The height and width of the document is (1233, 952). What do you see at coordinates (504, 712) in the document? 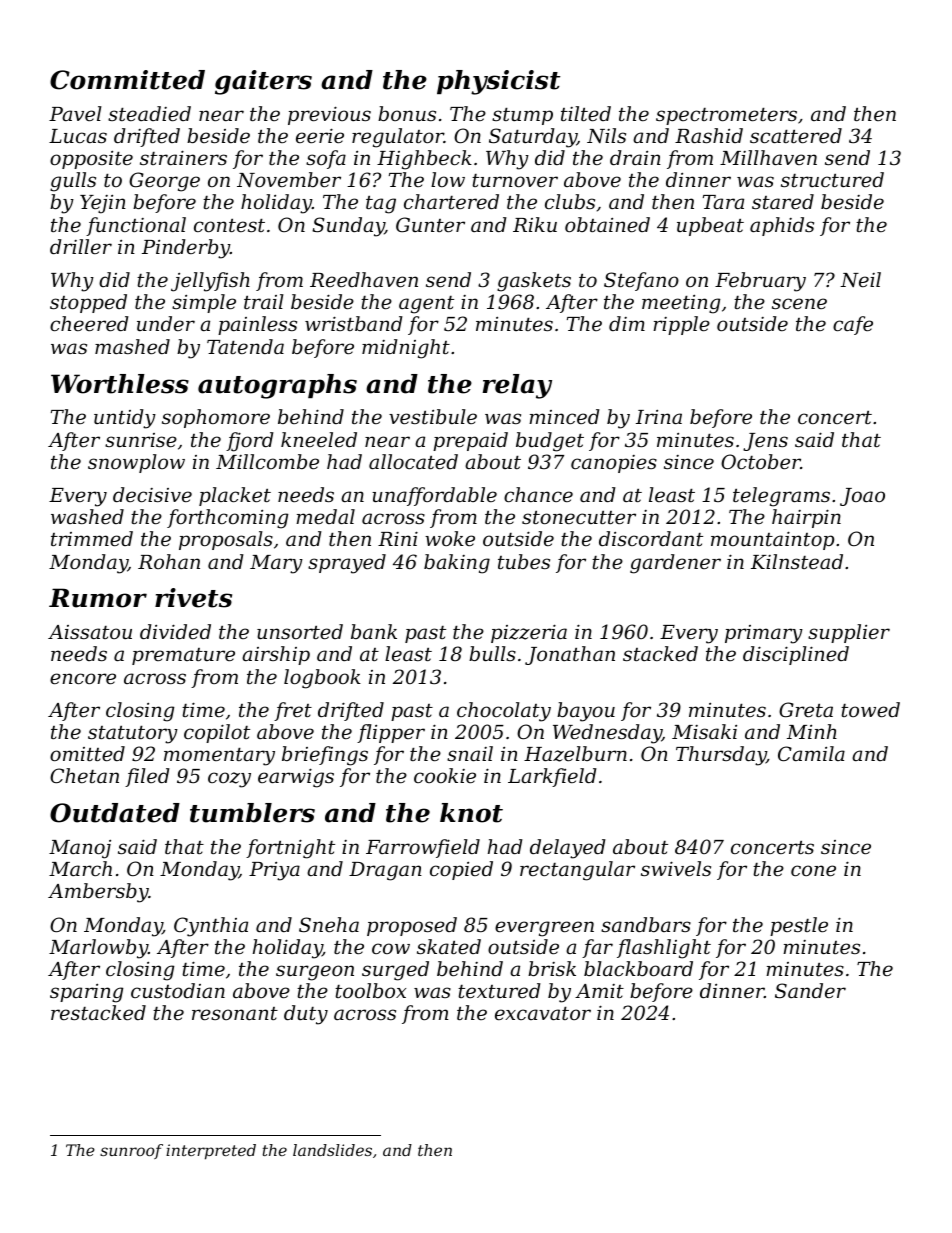
I see `chocolaty` at bounding box center [504, 712].
